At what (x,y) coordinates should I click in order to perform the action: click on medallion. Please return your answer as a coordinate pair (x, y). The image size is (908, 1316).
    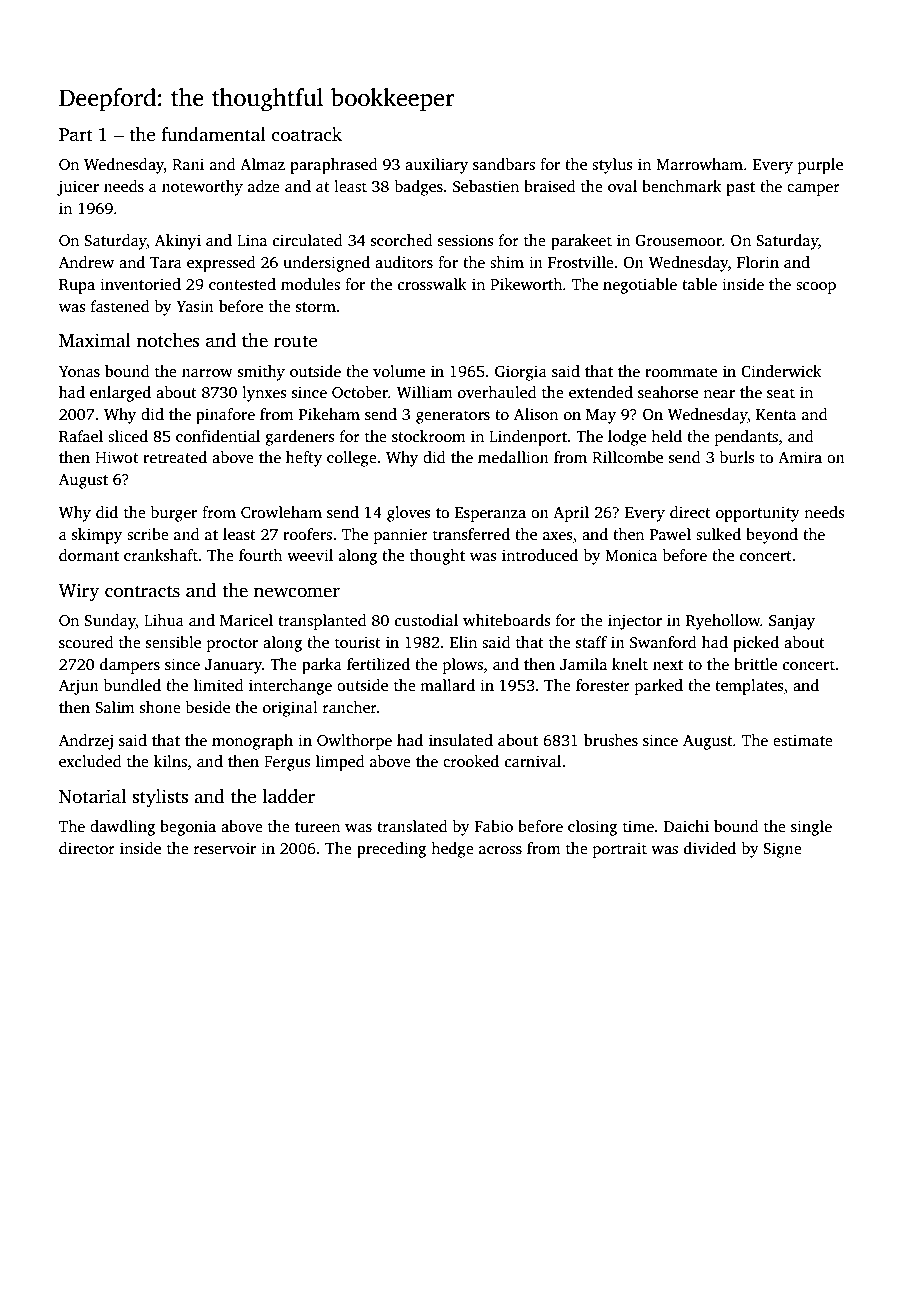
    Looking at the image, I should click on (513, 457).
